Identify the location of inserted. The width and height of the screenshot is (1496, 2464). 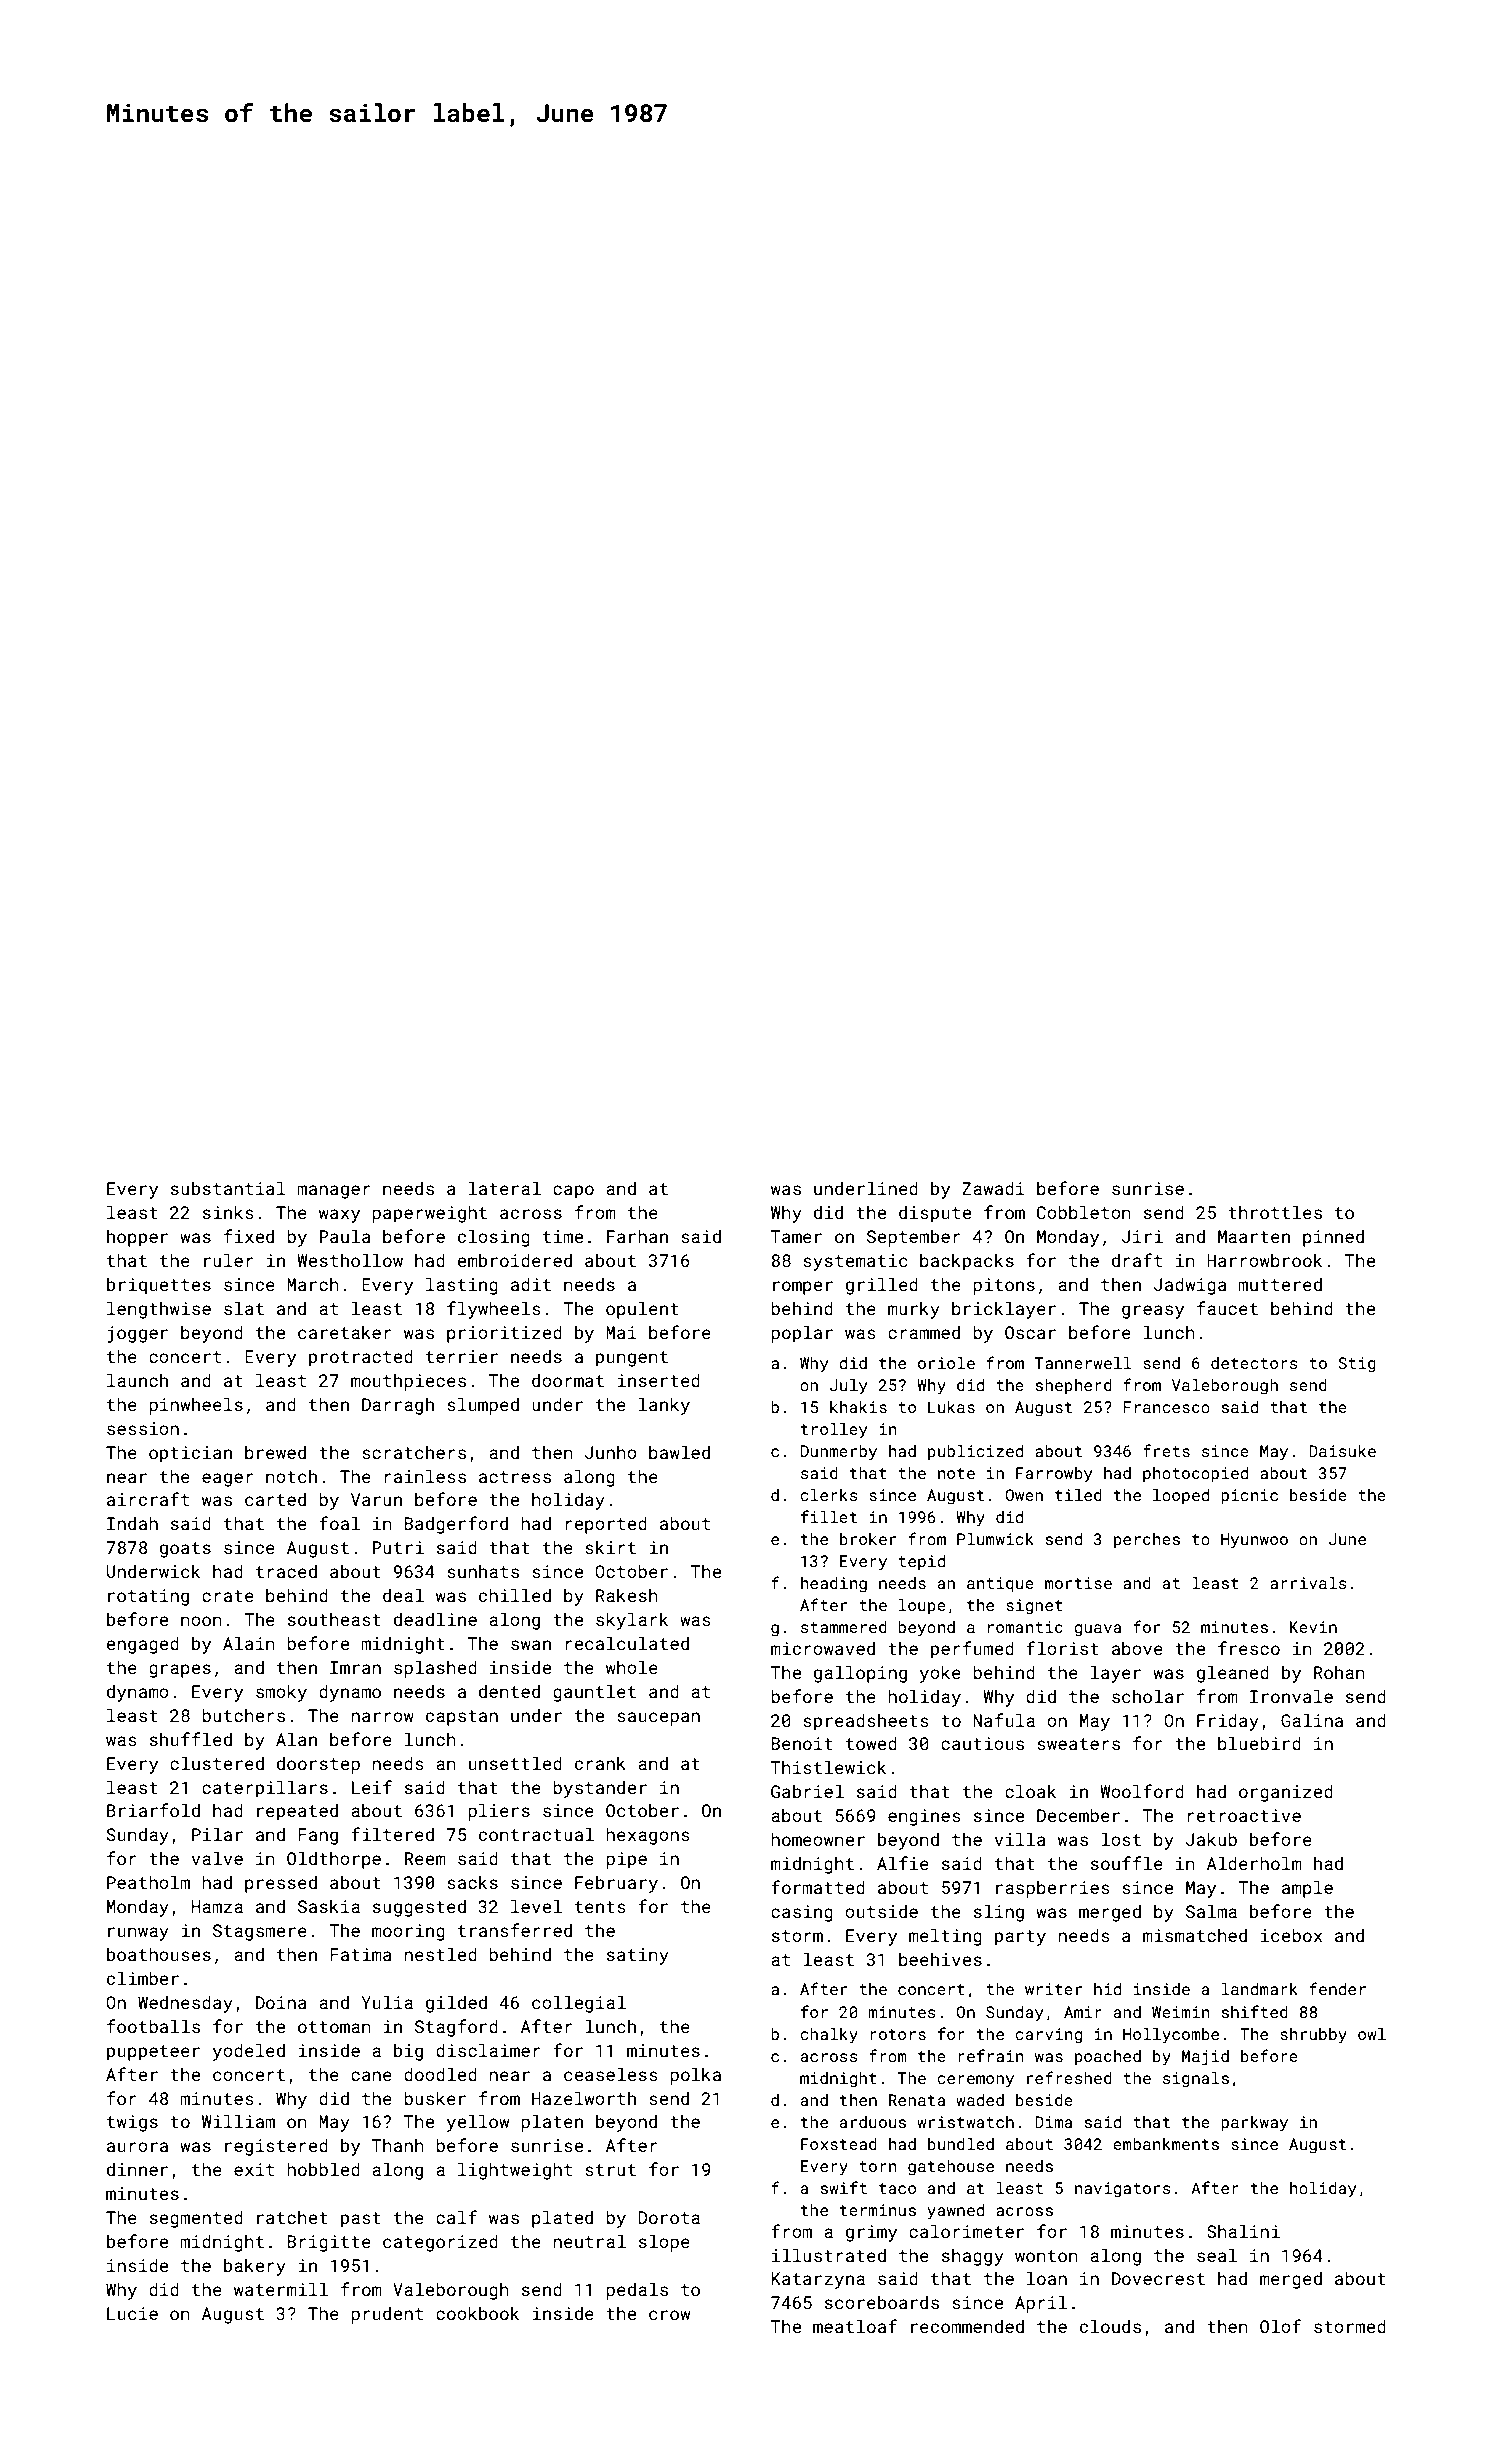
(658, 1380).
